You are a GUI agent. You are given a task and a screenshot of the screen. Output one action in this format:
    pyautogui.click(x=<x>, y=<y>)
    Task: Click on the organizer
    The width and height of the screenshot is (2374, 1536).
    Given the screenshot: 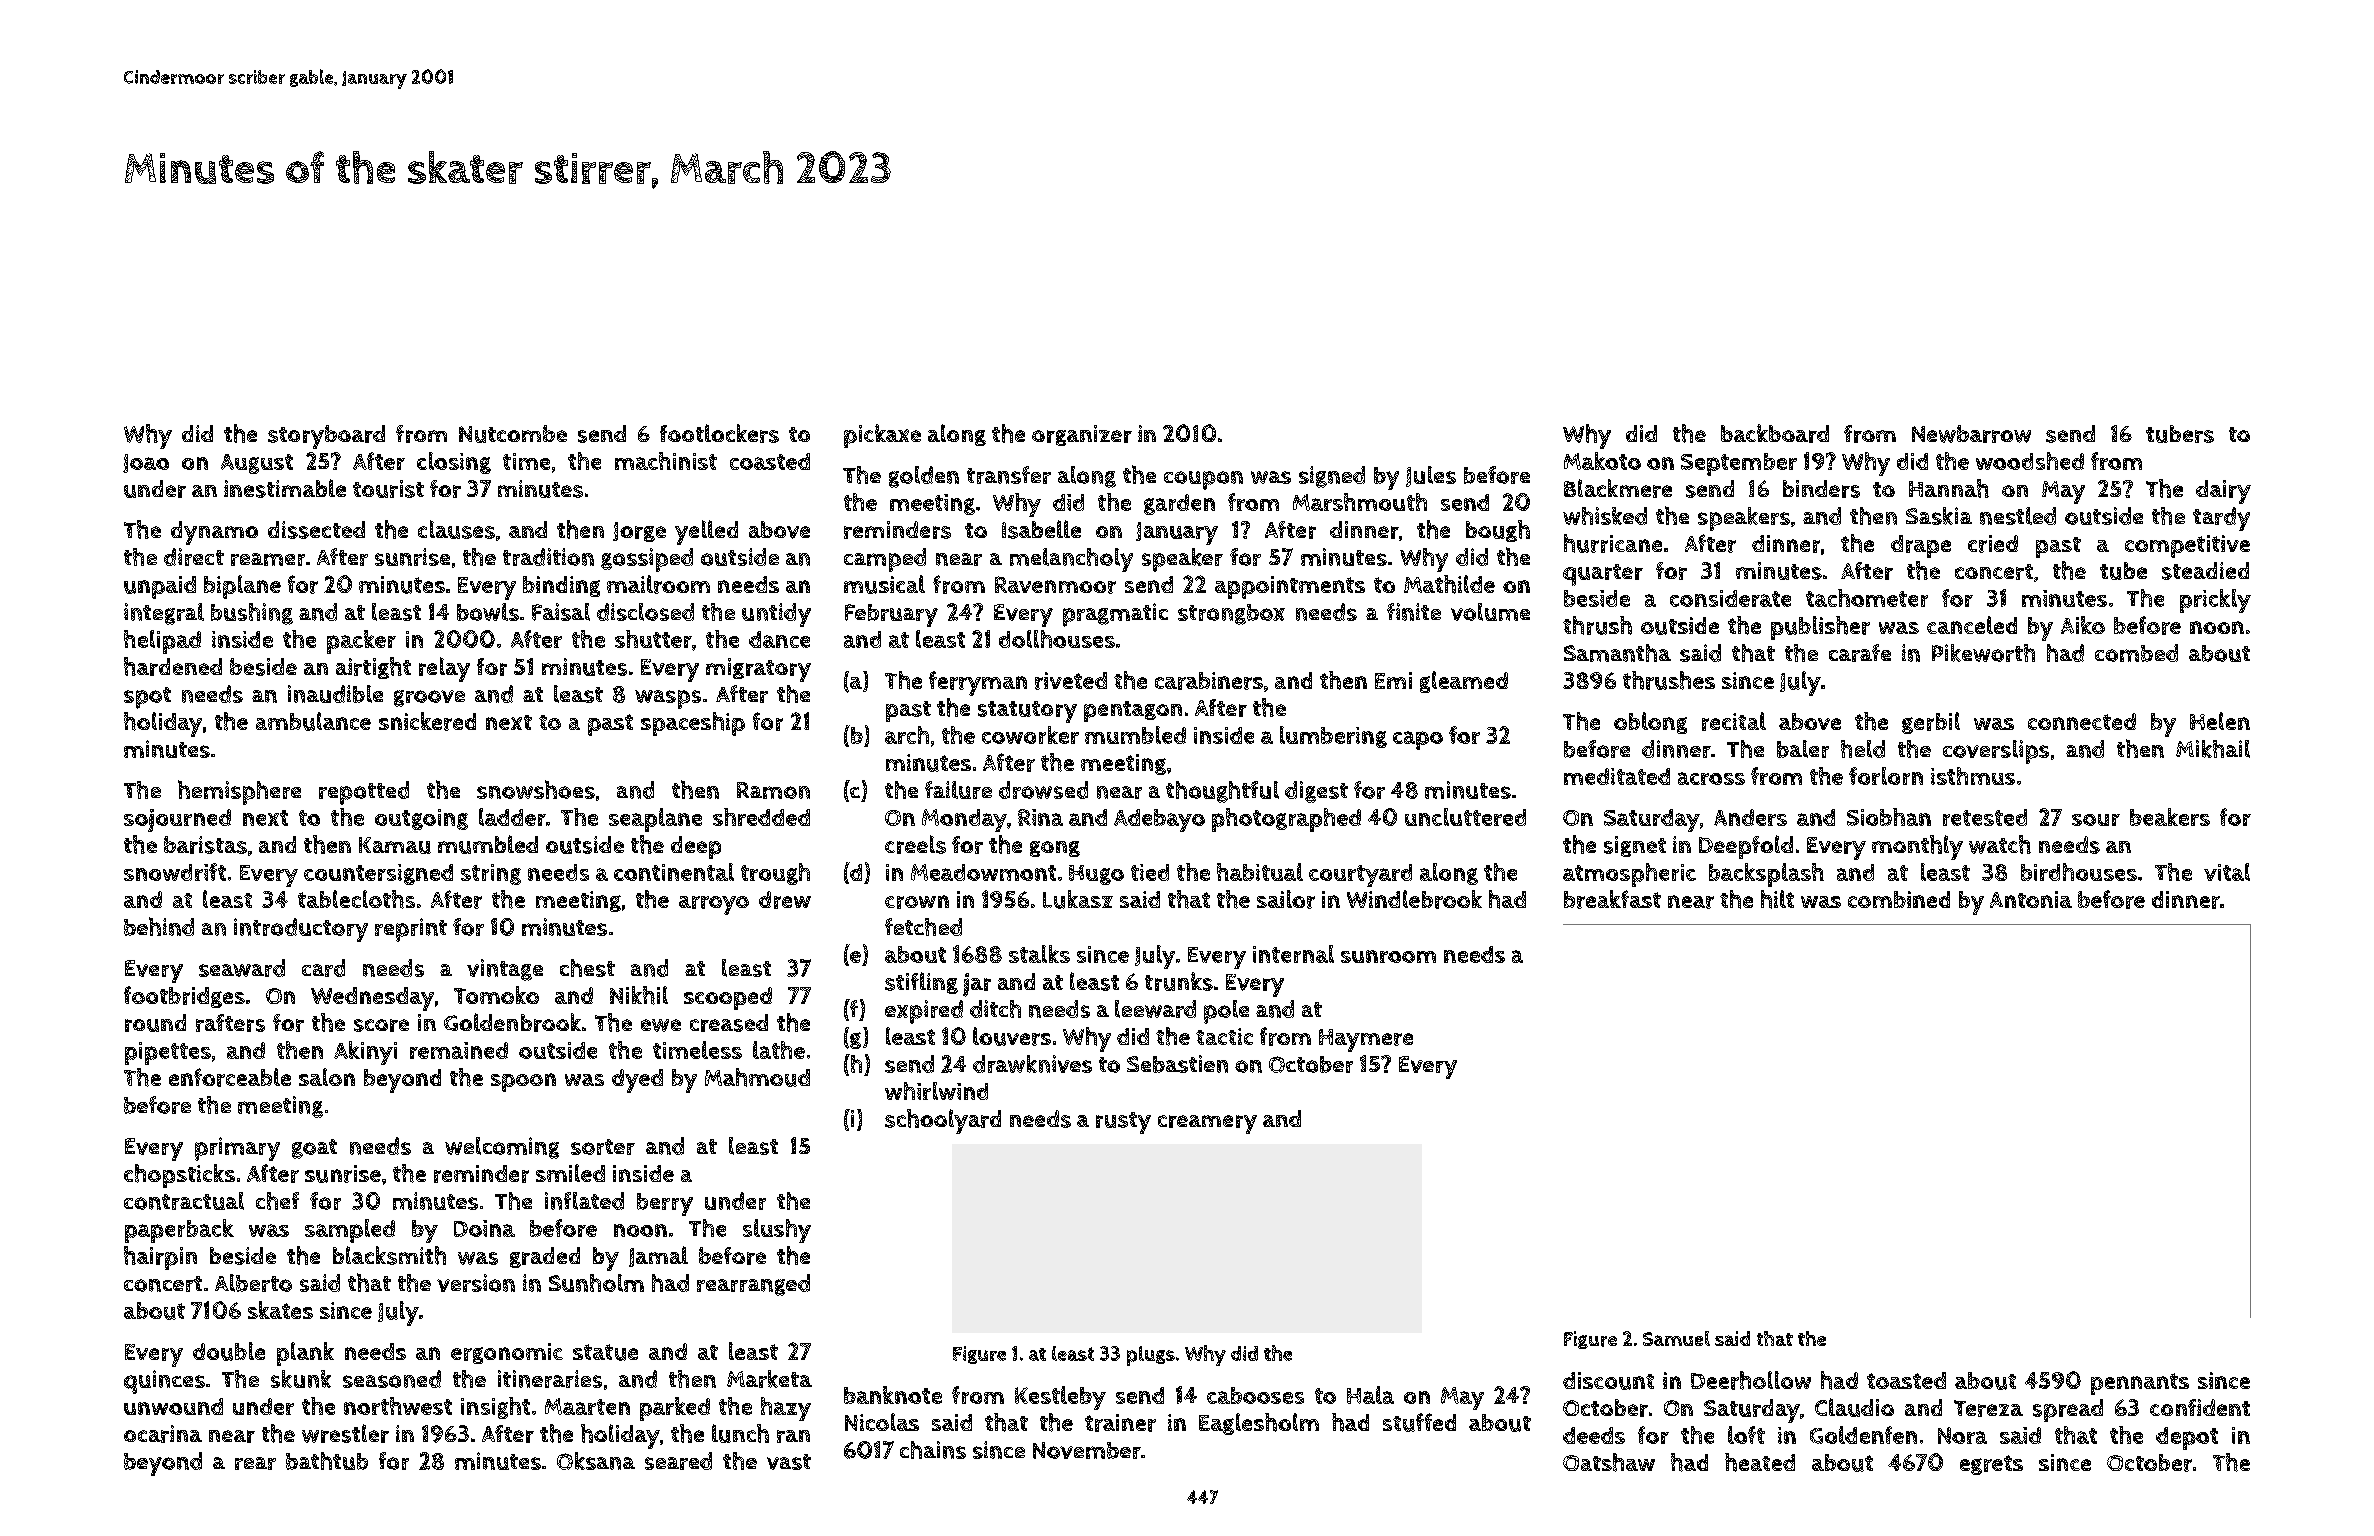 What is the action you would take?
    pyautogui.click(x=1082, y=435)
